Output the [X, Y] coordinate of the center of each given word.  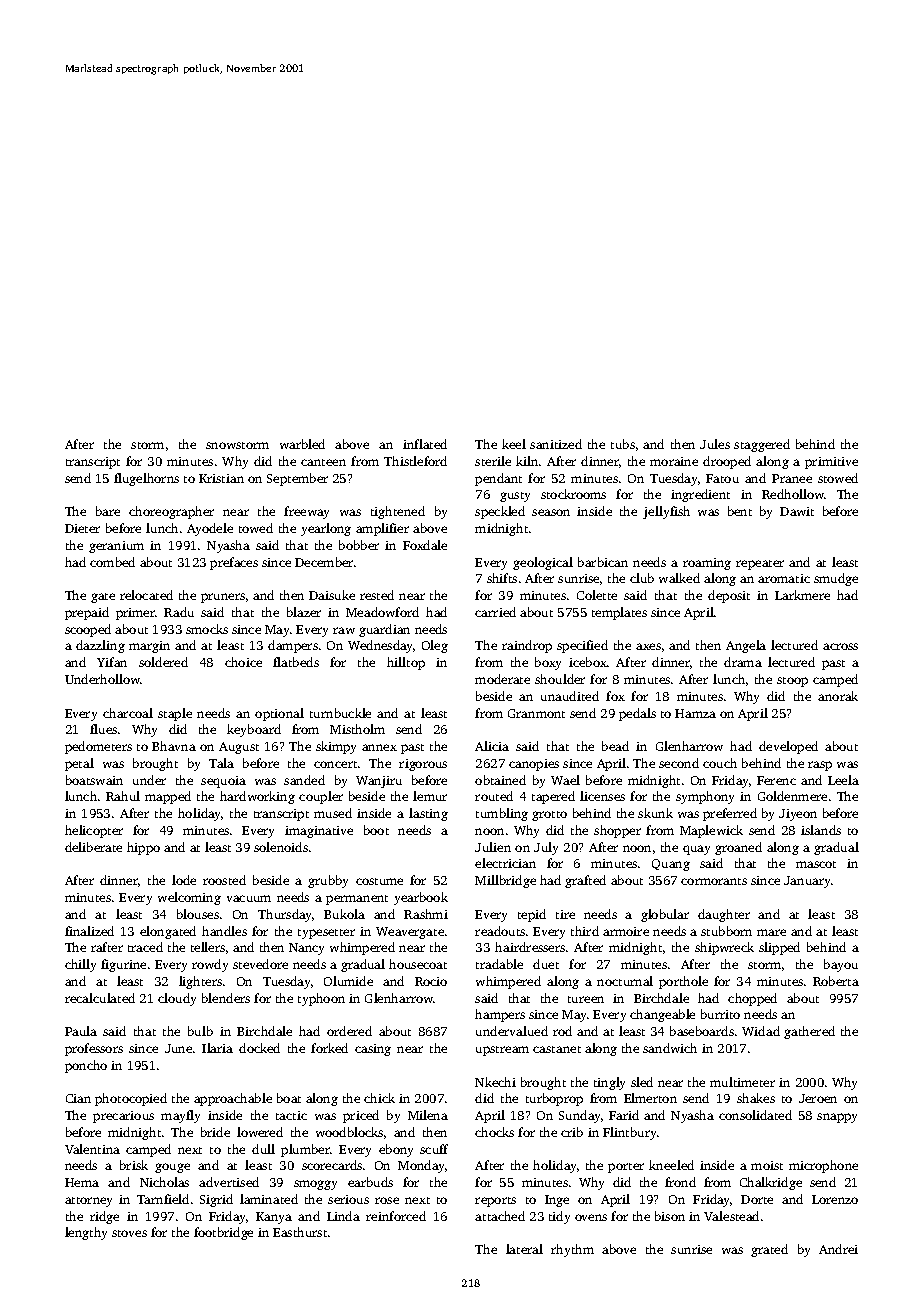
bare [108, 511]
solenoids [281, 847]
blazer [304, 612]
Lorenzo [835, 1199]
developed [788, 747]
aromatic [784, 578]
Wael [565, 780]
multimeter [742, 1082]
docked [259, 1048]
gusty [515, 497]
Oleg [435, 646]
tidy [559, 1217]
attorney [88, 1202]
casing [373, 1050]
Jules [715, 444]
